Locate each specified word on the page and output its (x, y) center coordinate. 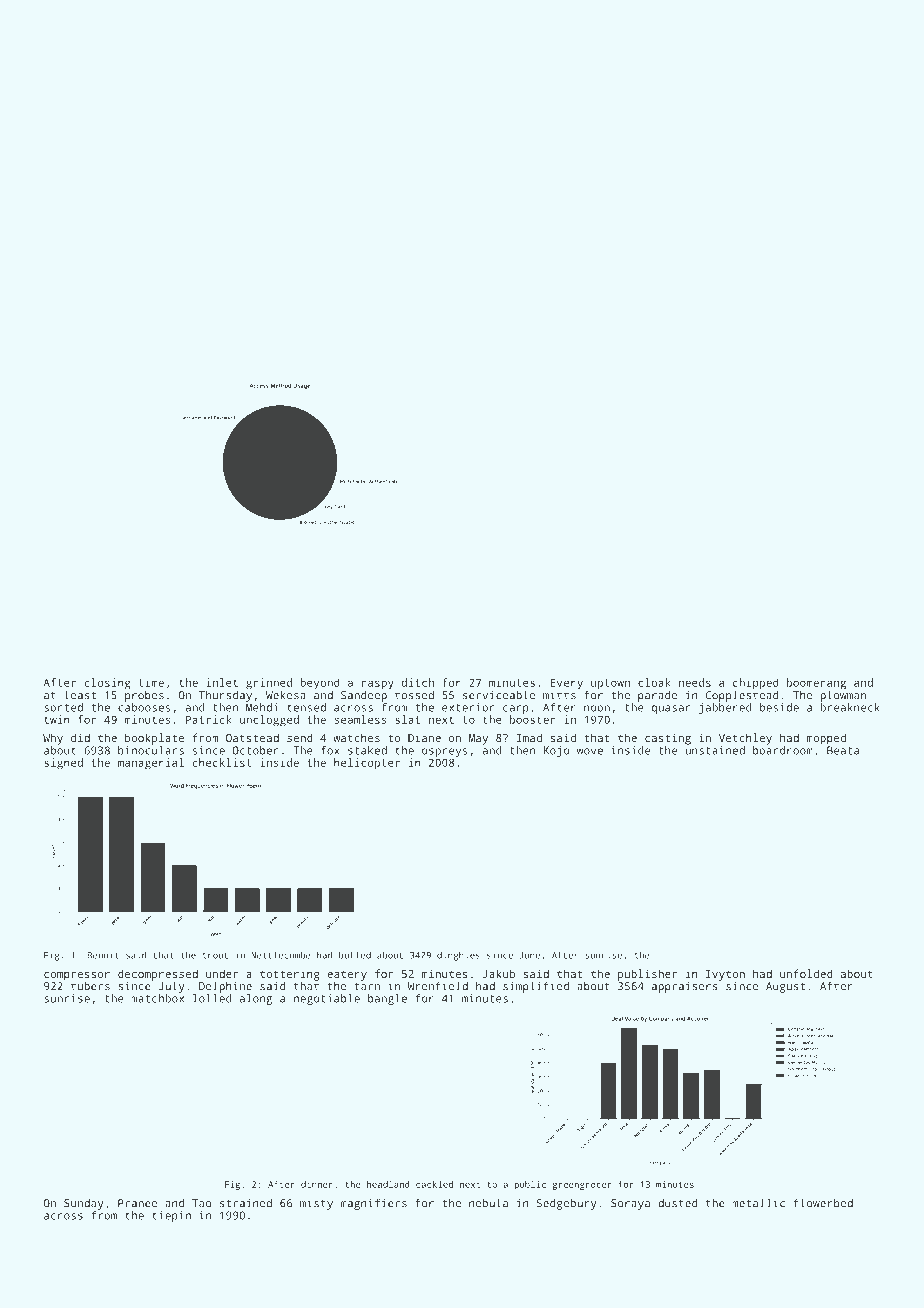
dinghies (458, 956)
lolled (212, 998)
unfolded (806, 973)
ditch (418, 682)
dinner (317, 1184)
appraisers (685, 987)
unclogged (269, 721)
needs (695, 682)
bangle (387, 999)
